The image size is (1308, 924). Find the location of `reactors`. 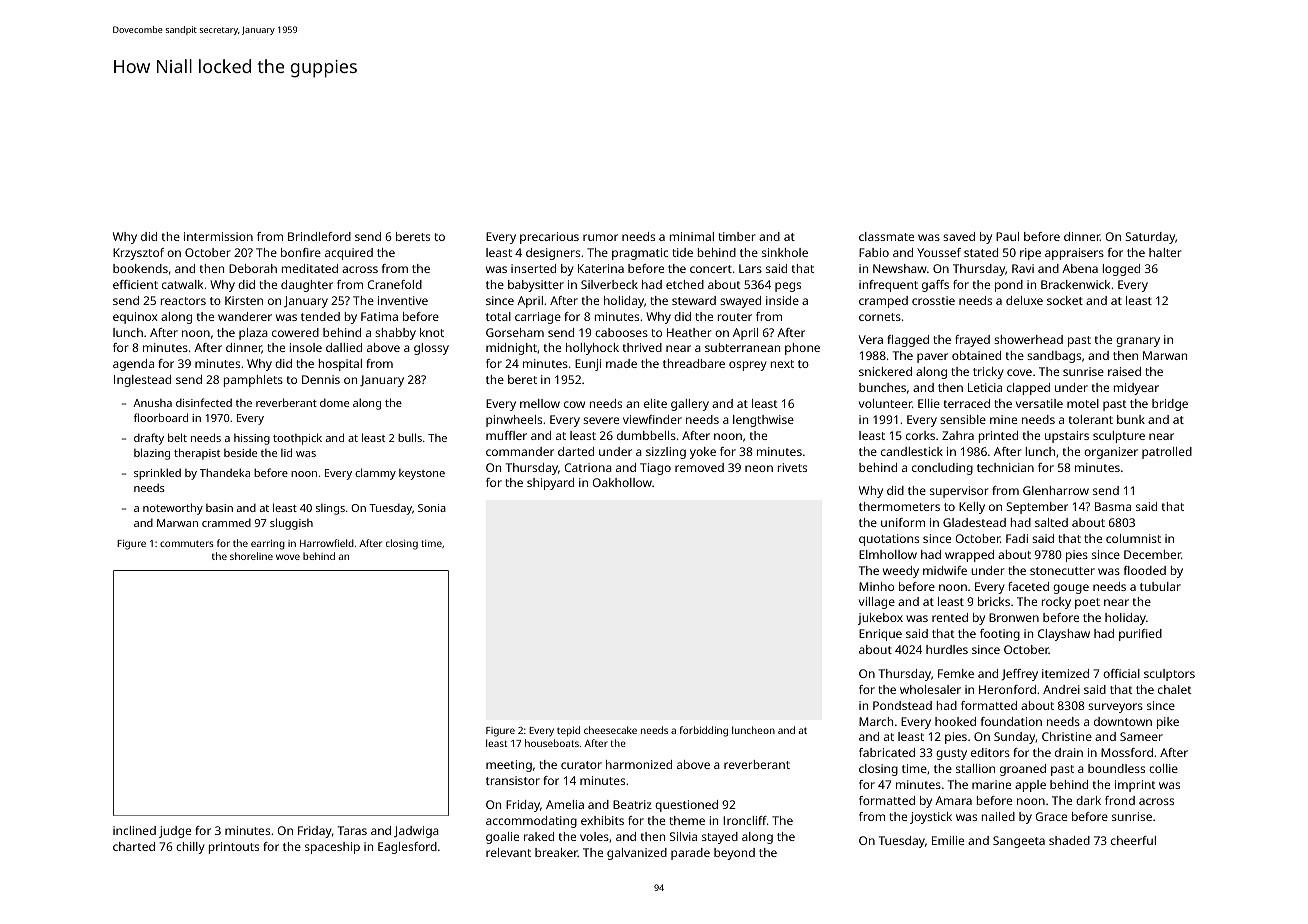

reactors is located at coordinates (183, 301).
